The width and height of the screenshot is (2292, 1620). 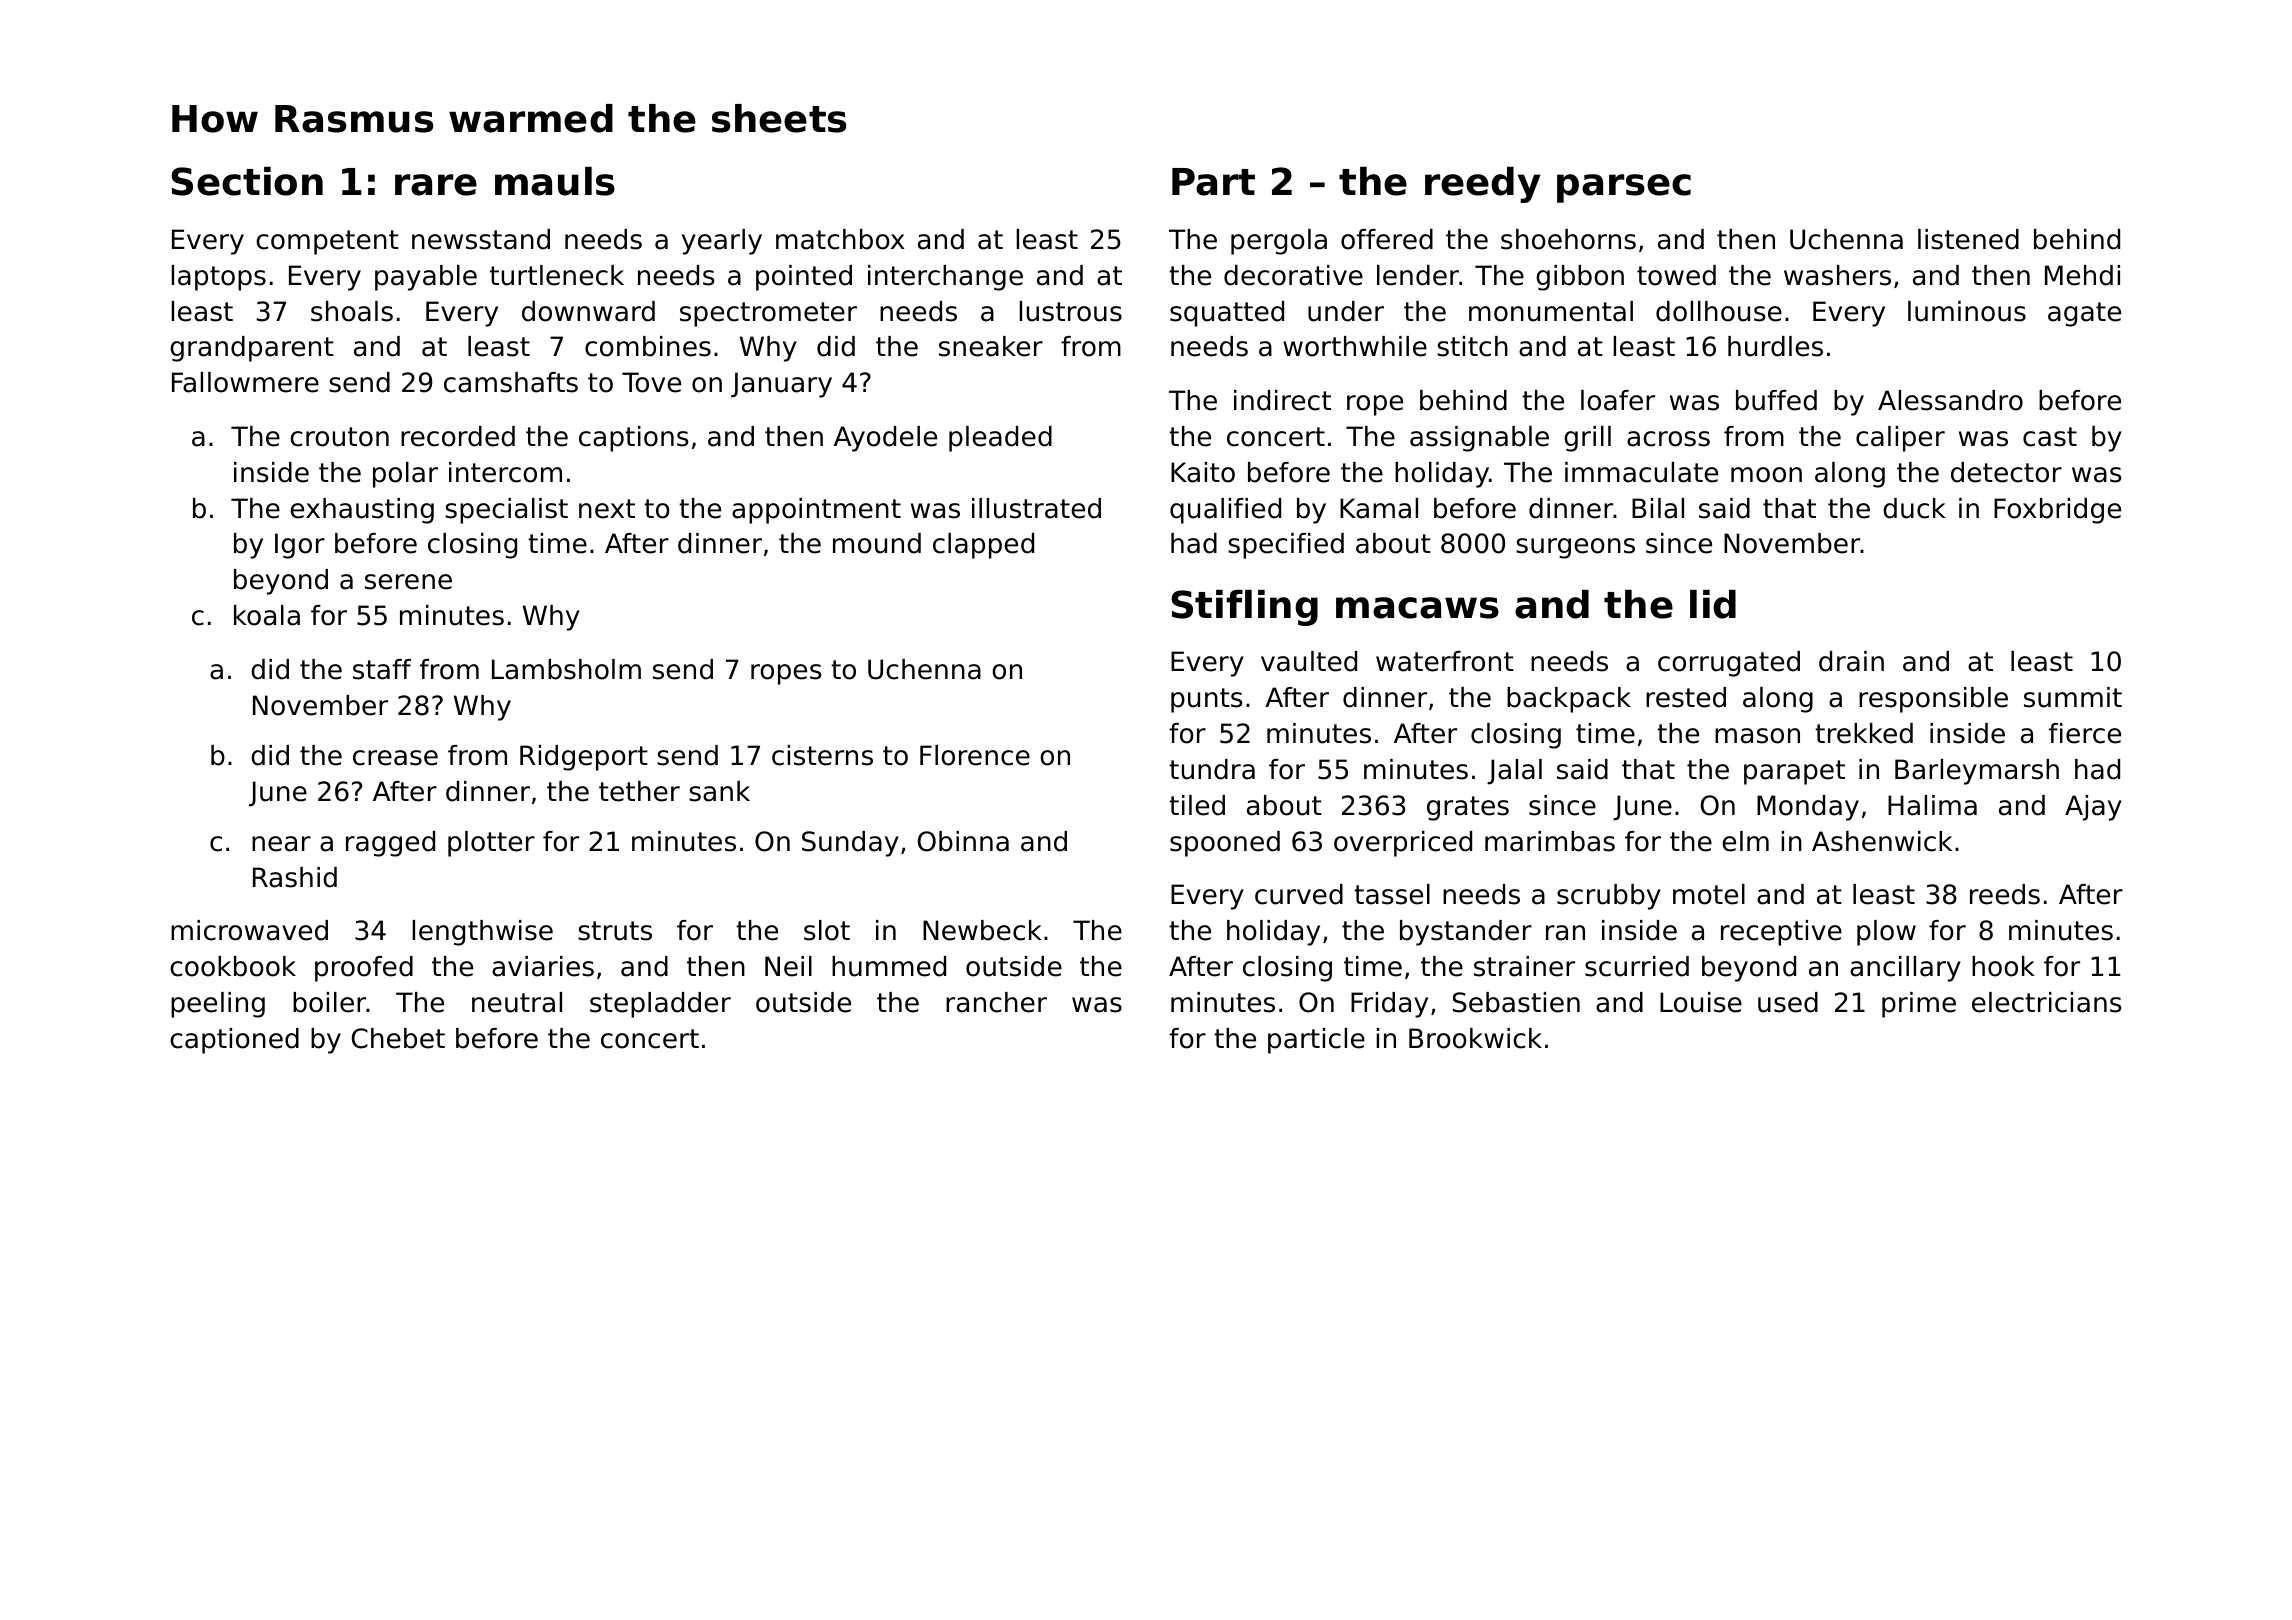 I want to click on Brookwick, so click(x=1475, y=1038).
